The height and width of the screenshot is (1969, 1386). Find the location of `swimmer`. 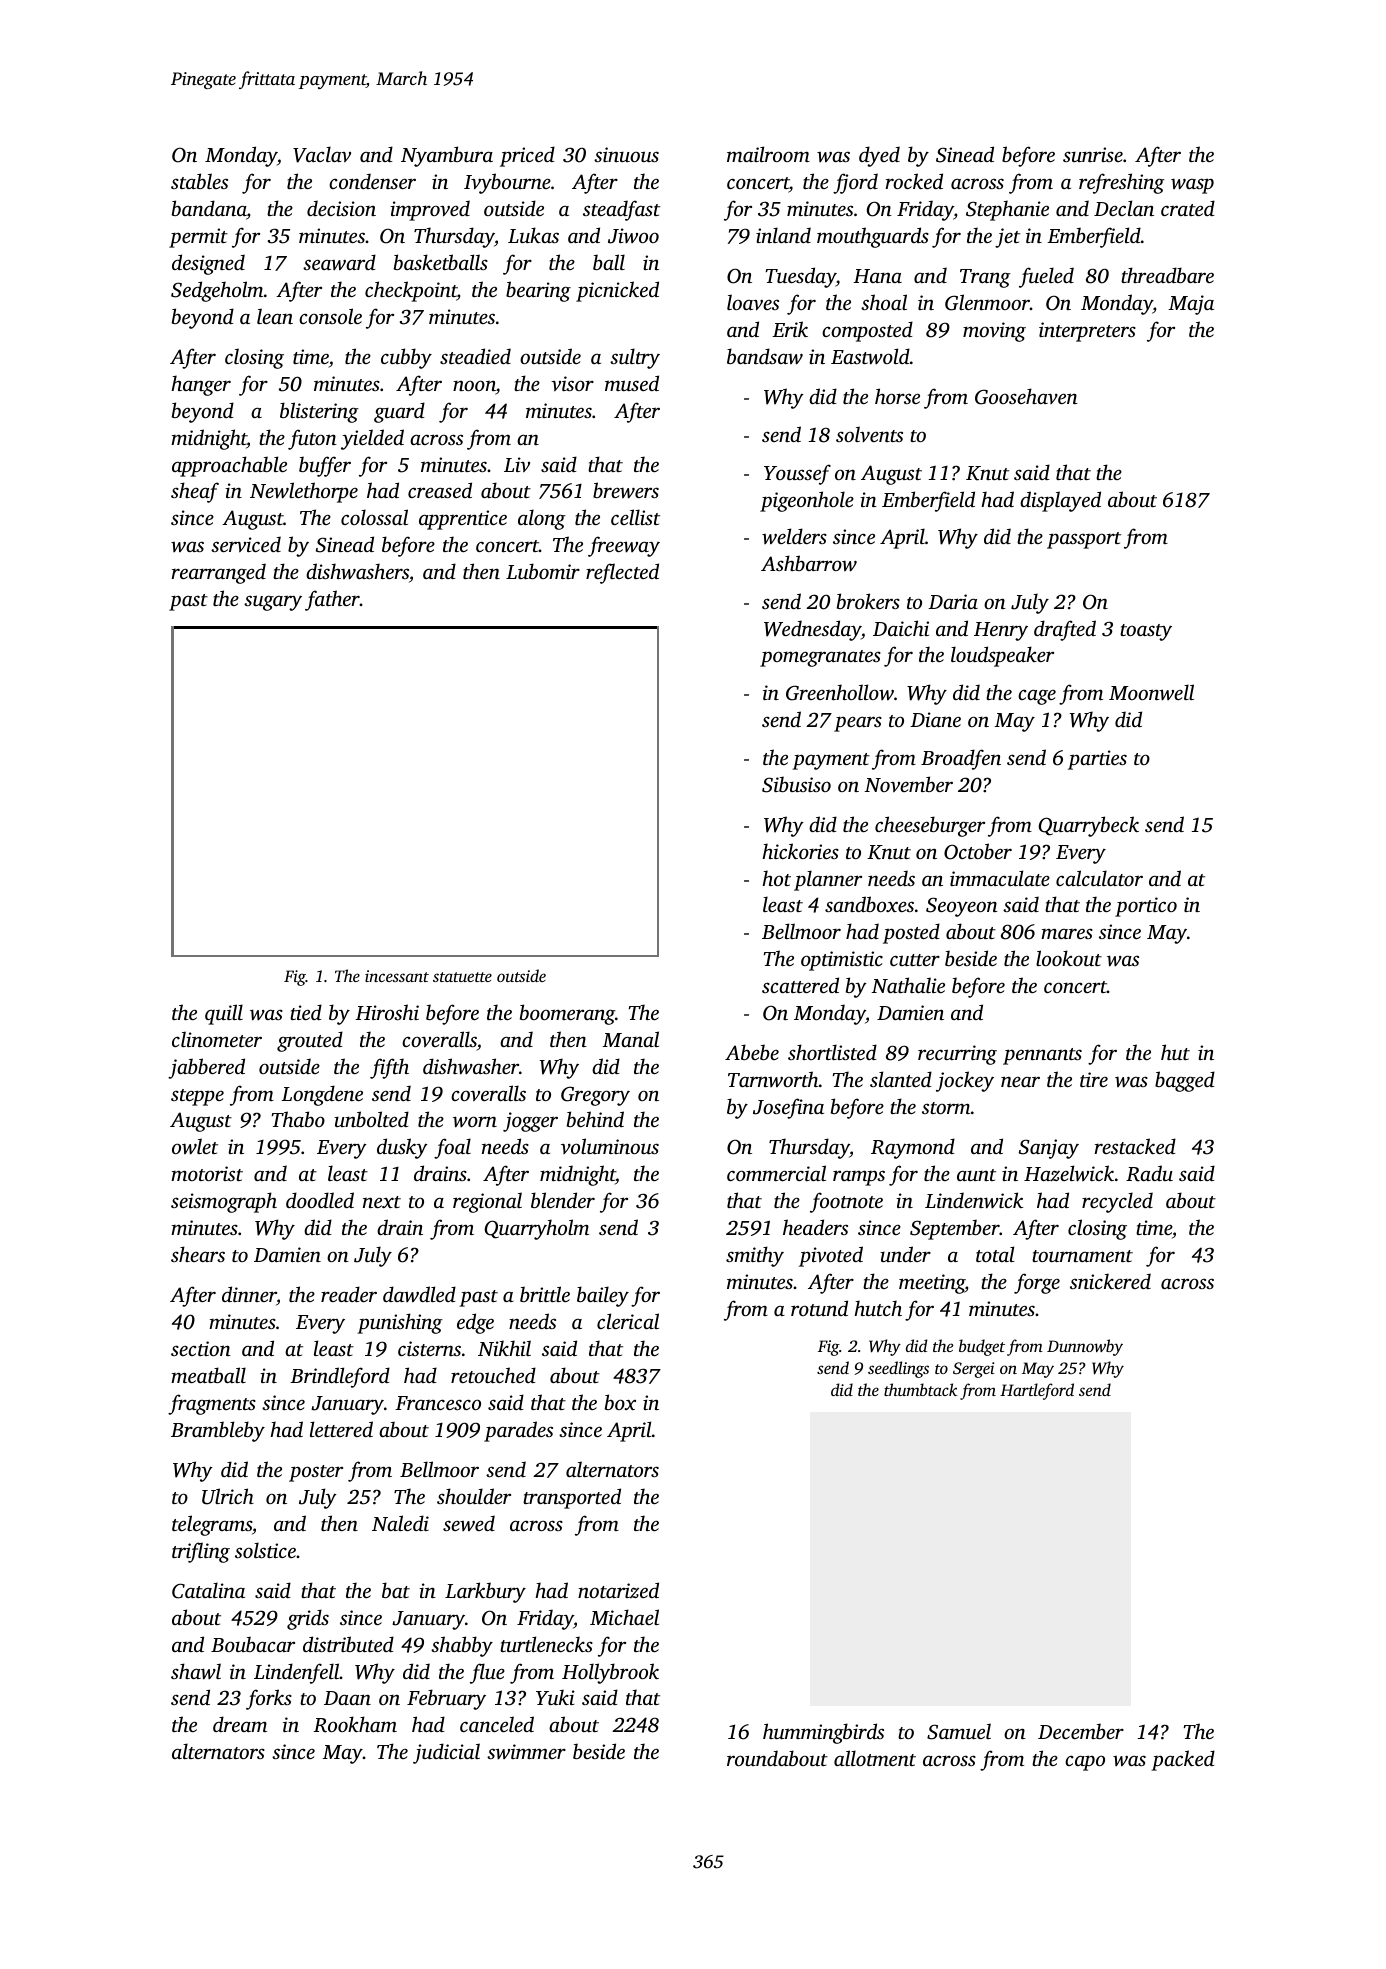

swimmer is located at coordinates (526, 1752).
